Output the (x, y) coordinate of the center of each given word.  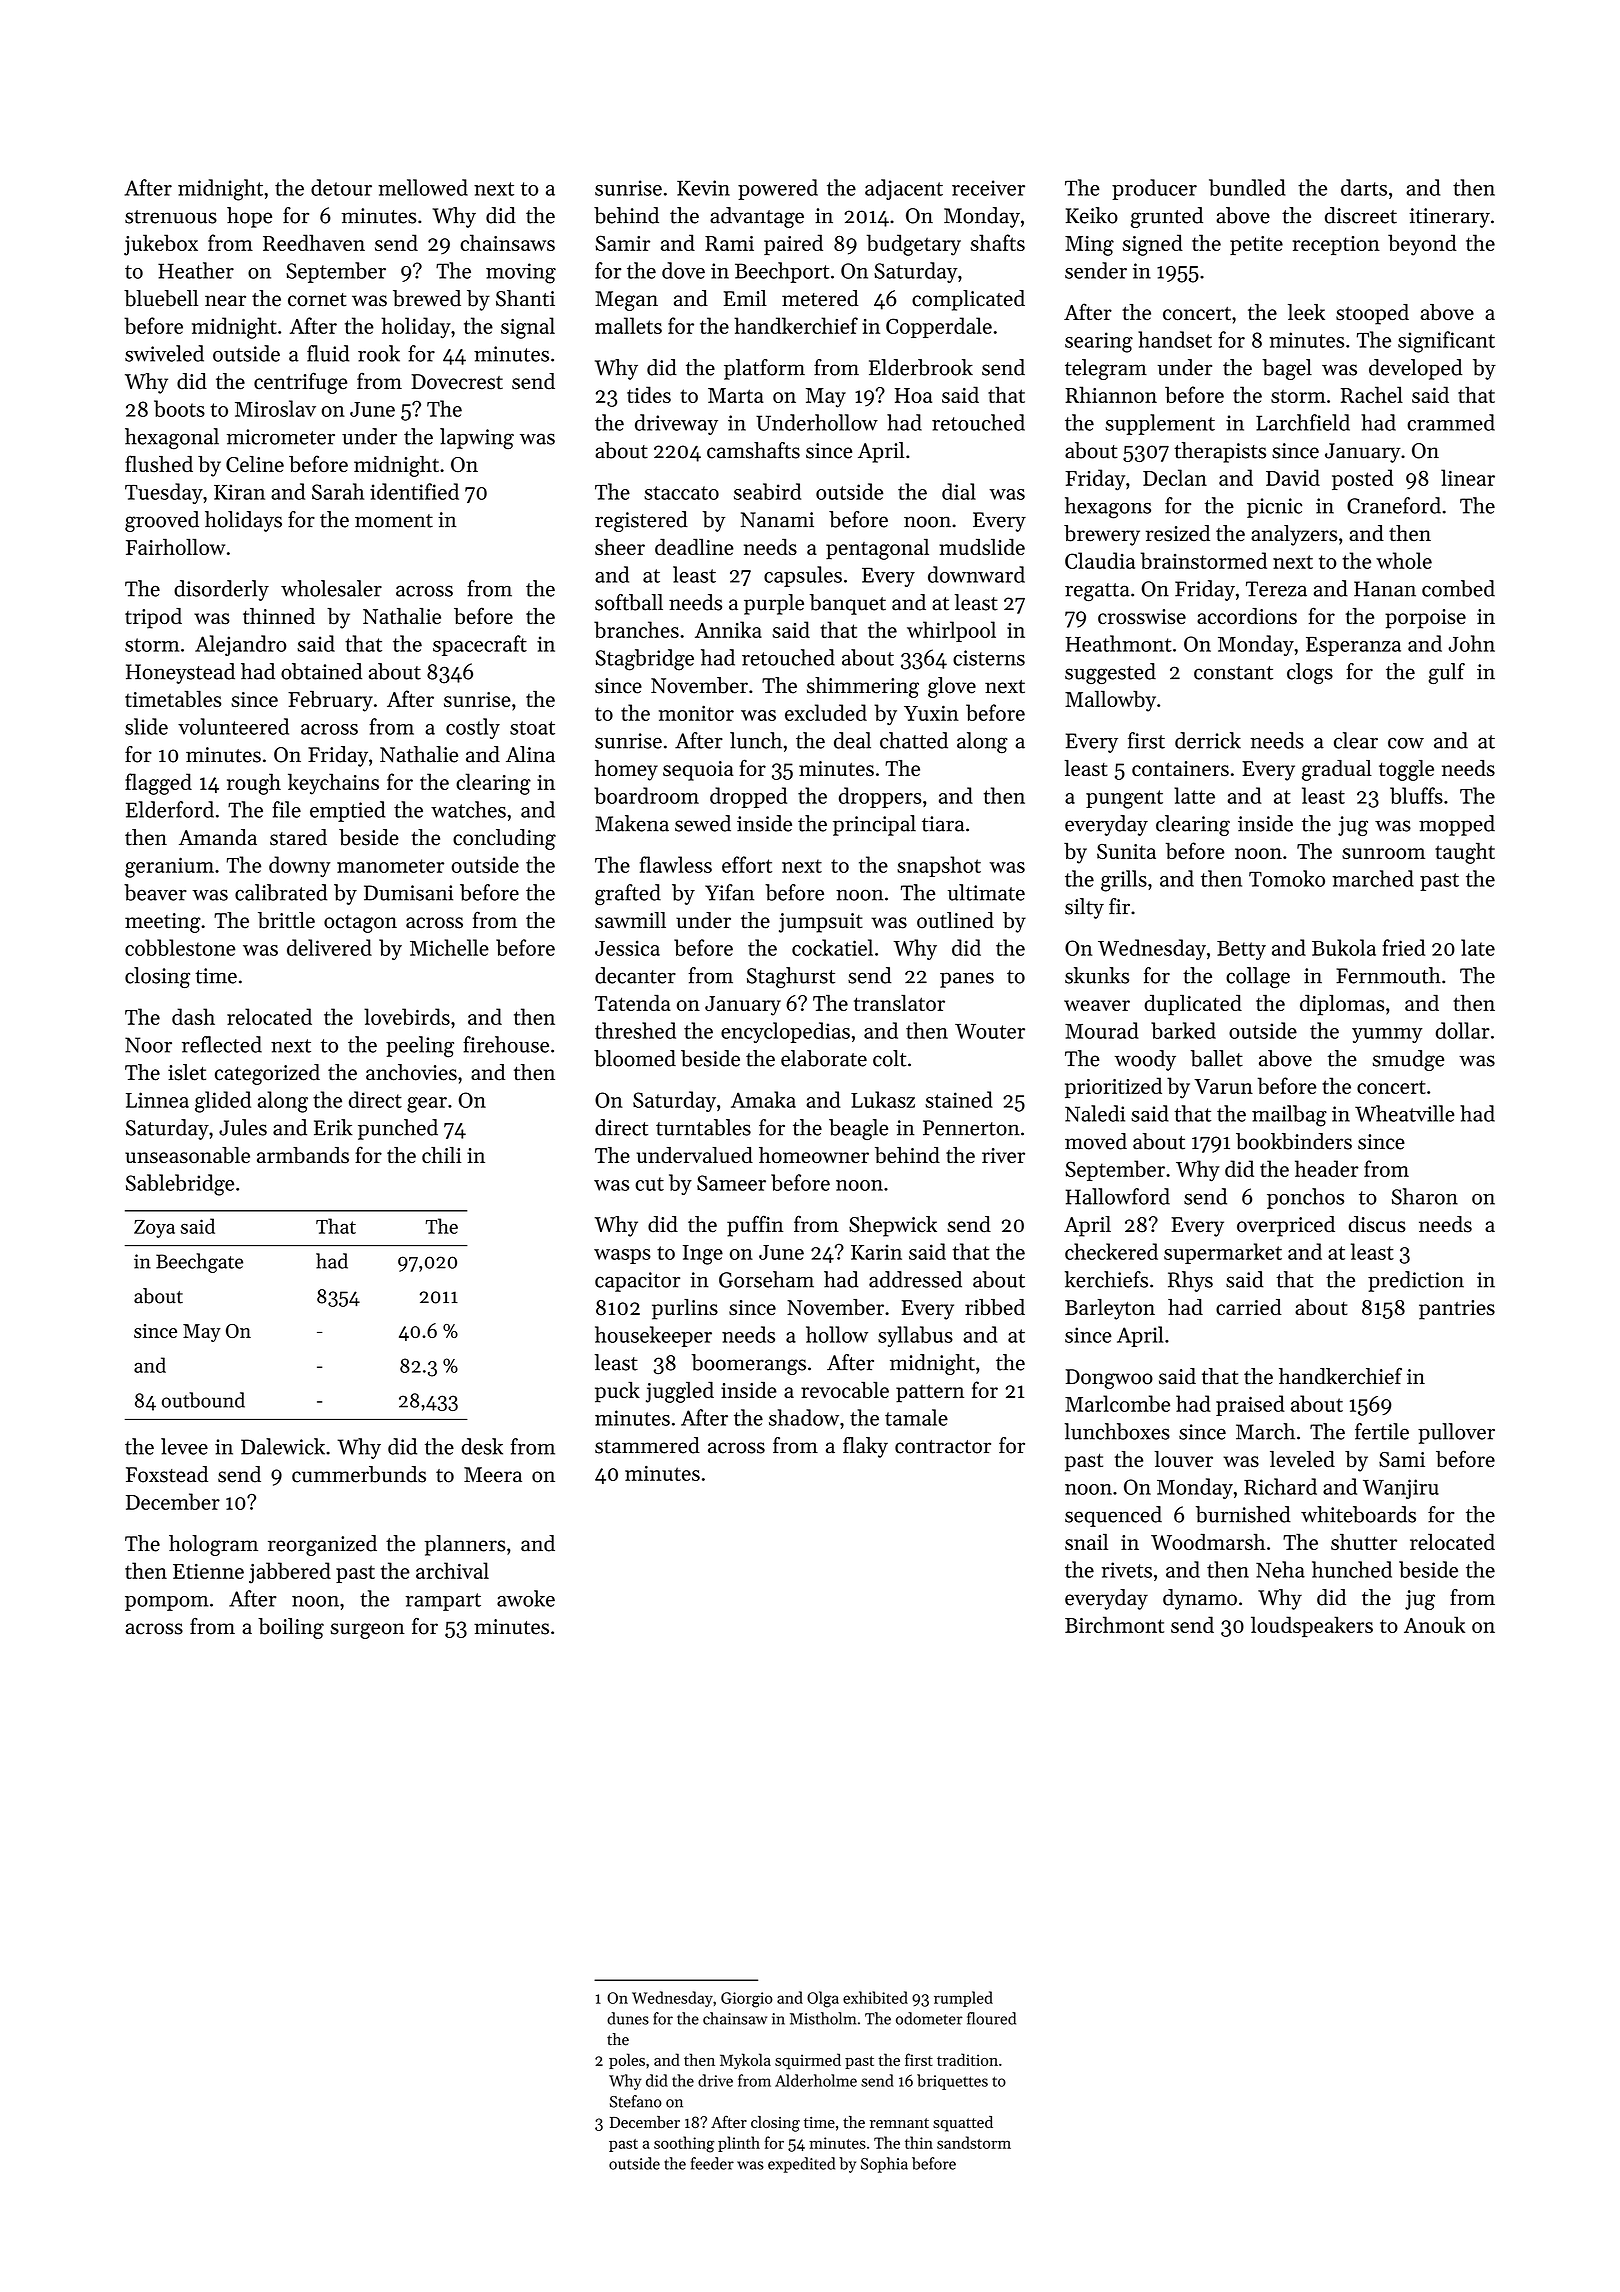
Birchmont (1114, 1624)
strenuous (171, 217)
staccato (681, 493)
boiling (291, 1628)
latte (1194, 795)
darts (1364, 187)
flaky (865, 1447)
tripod (153, 618)
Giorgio (747, 2000)
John (1471, 643)
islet (187, 1072)
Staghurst (791, 977)
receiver (988, 188)
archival (452, 1570)
